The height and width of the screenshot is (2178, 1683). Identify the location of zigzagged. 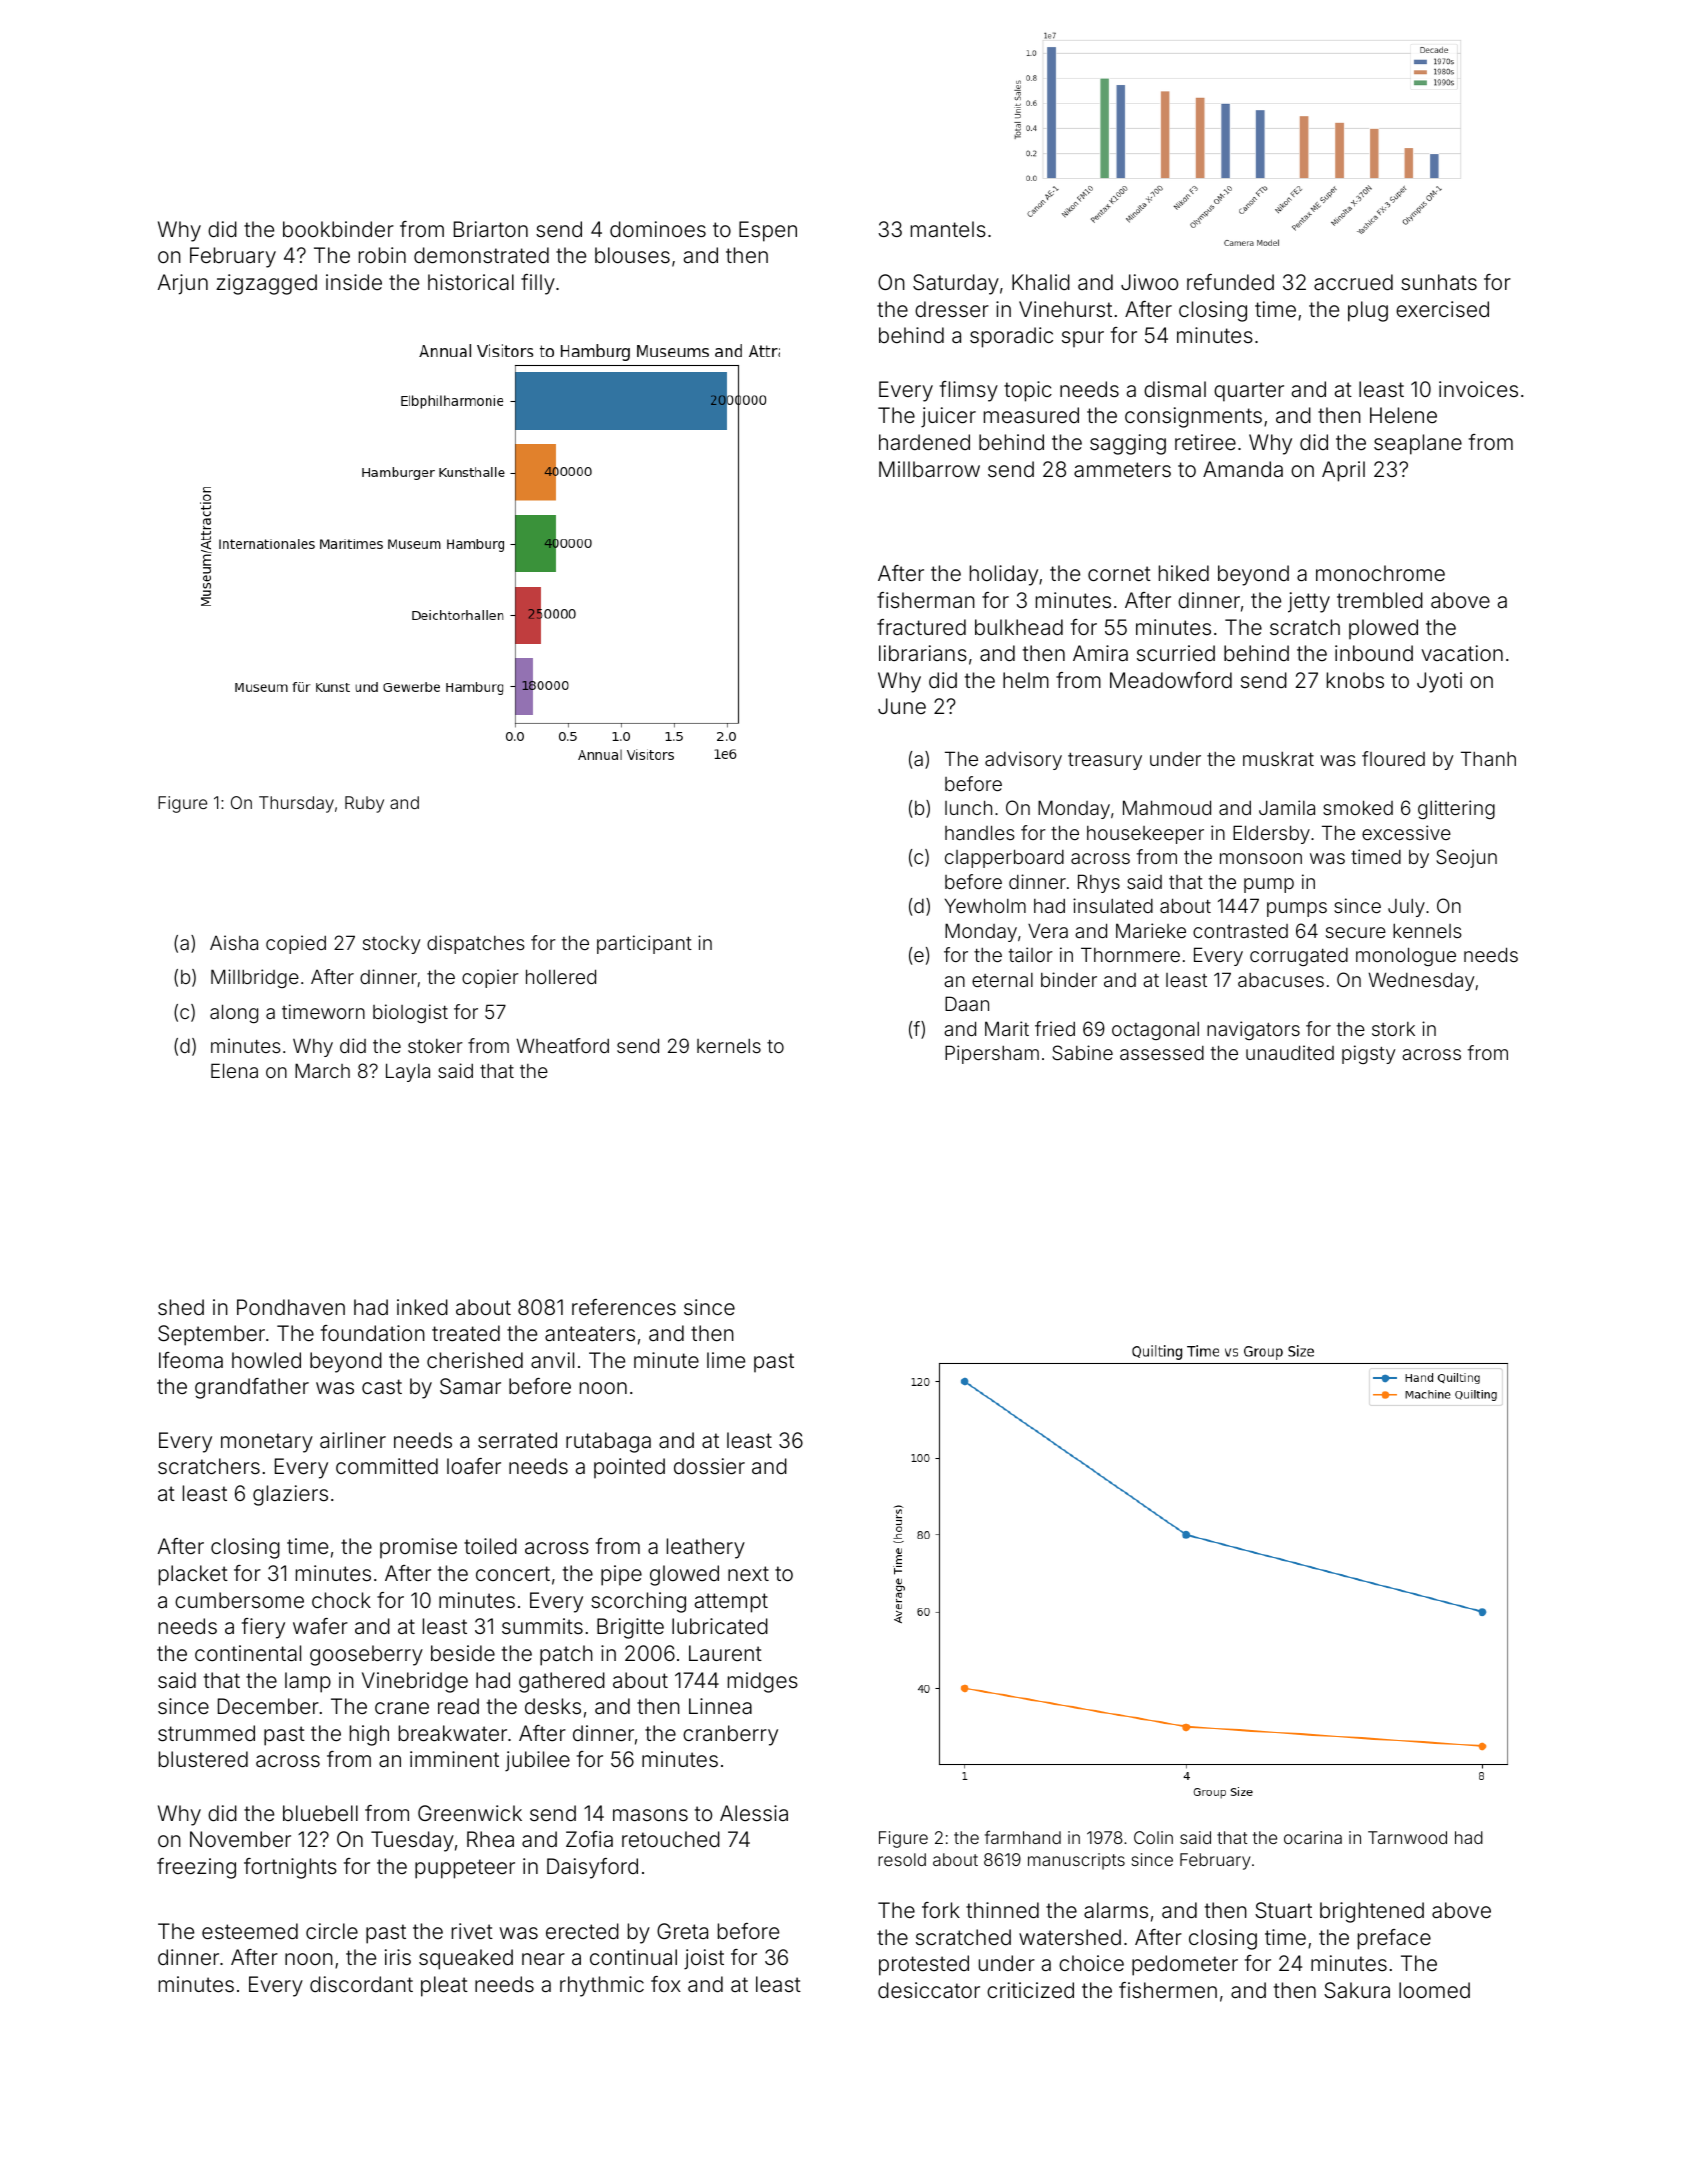
(266, 284).
